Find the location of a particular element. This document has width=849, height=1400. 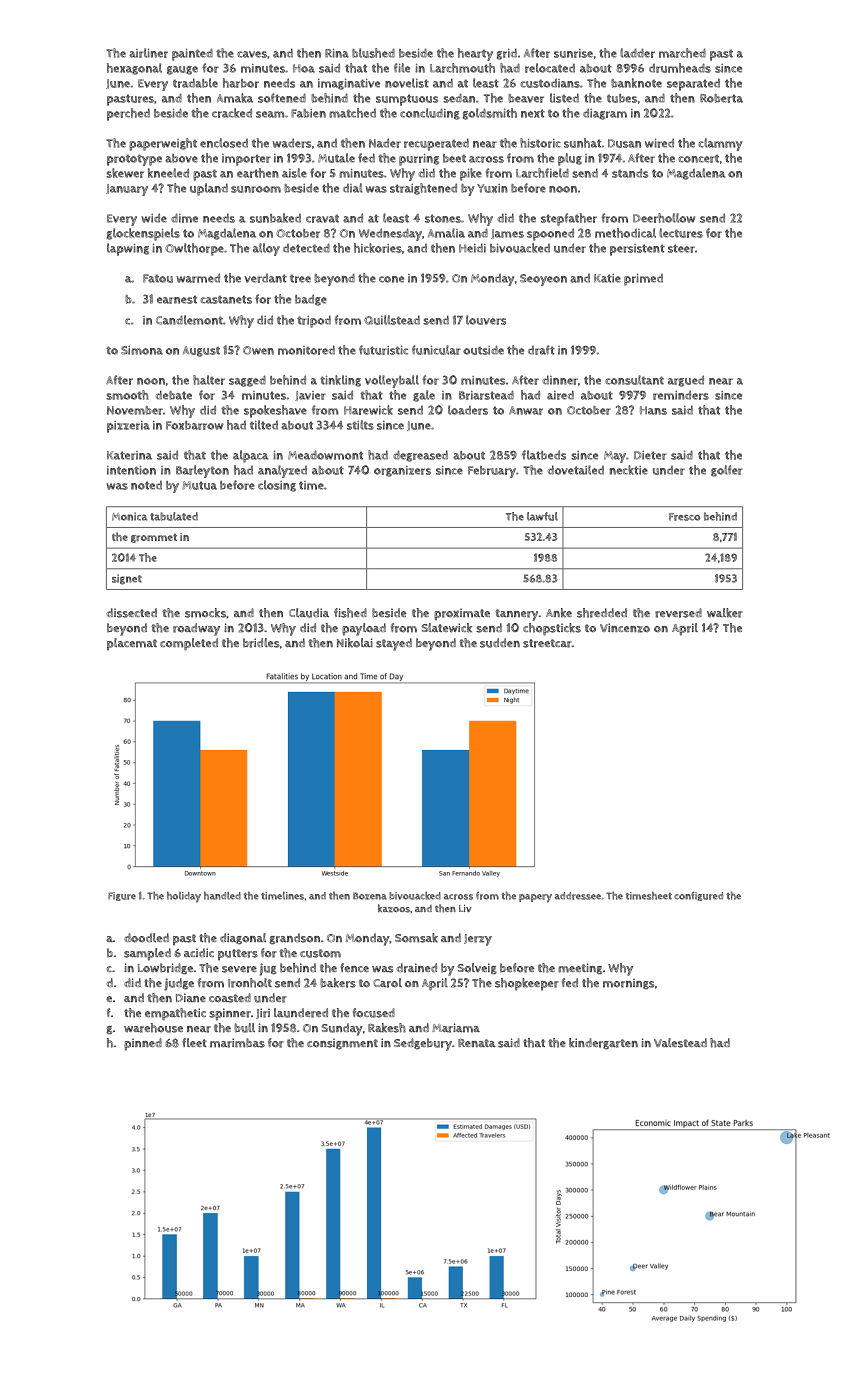

primed is located at coordinates (643, 279).
